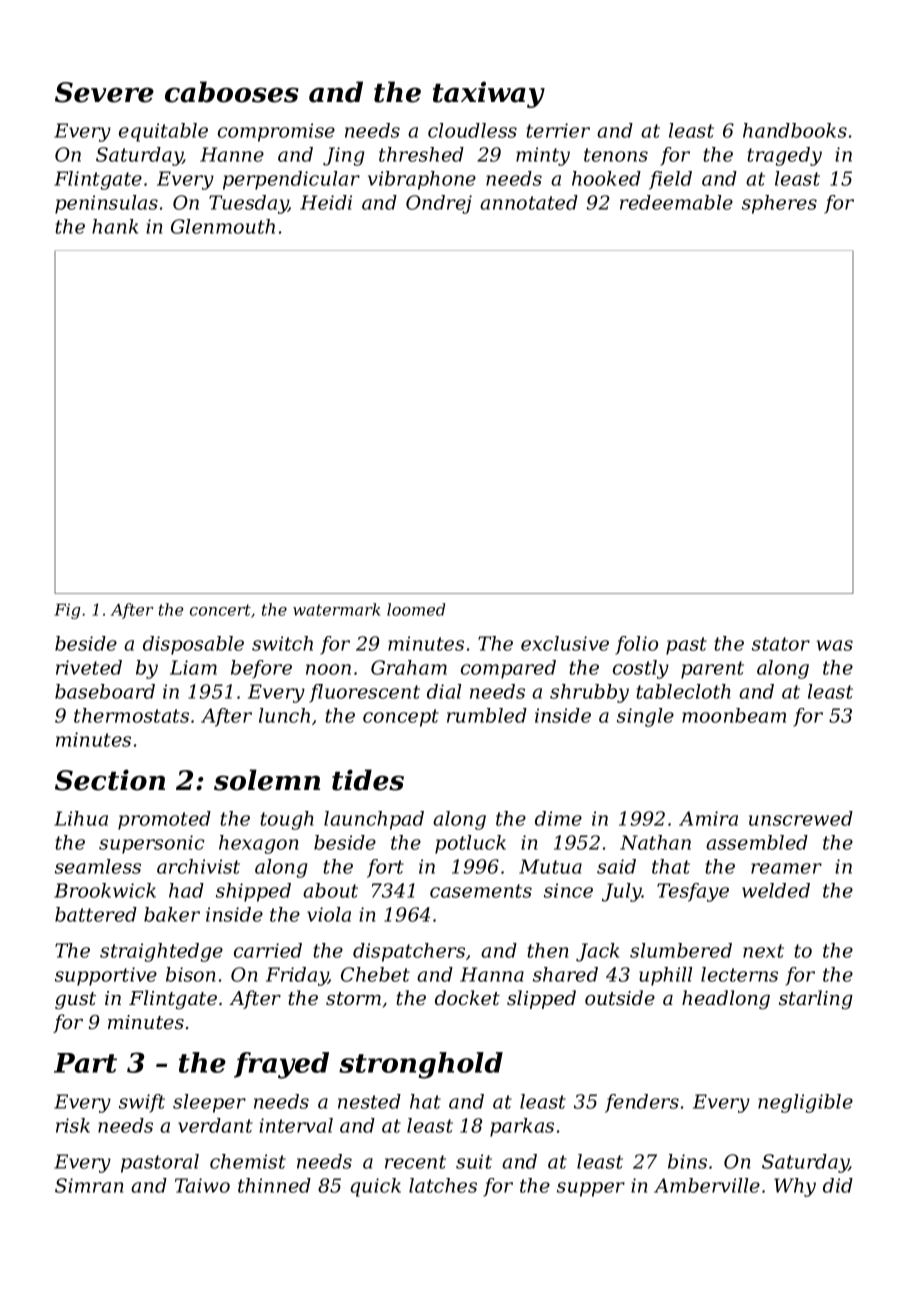 This document has width=908, height=1316. Describe the element at coordinates (558, 130) in the document. I see `terrier` at that location.
